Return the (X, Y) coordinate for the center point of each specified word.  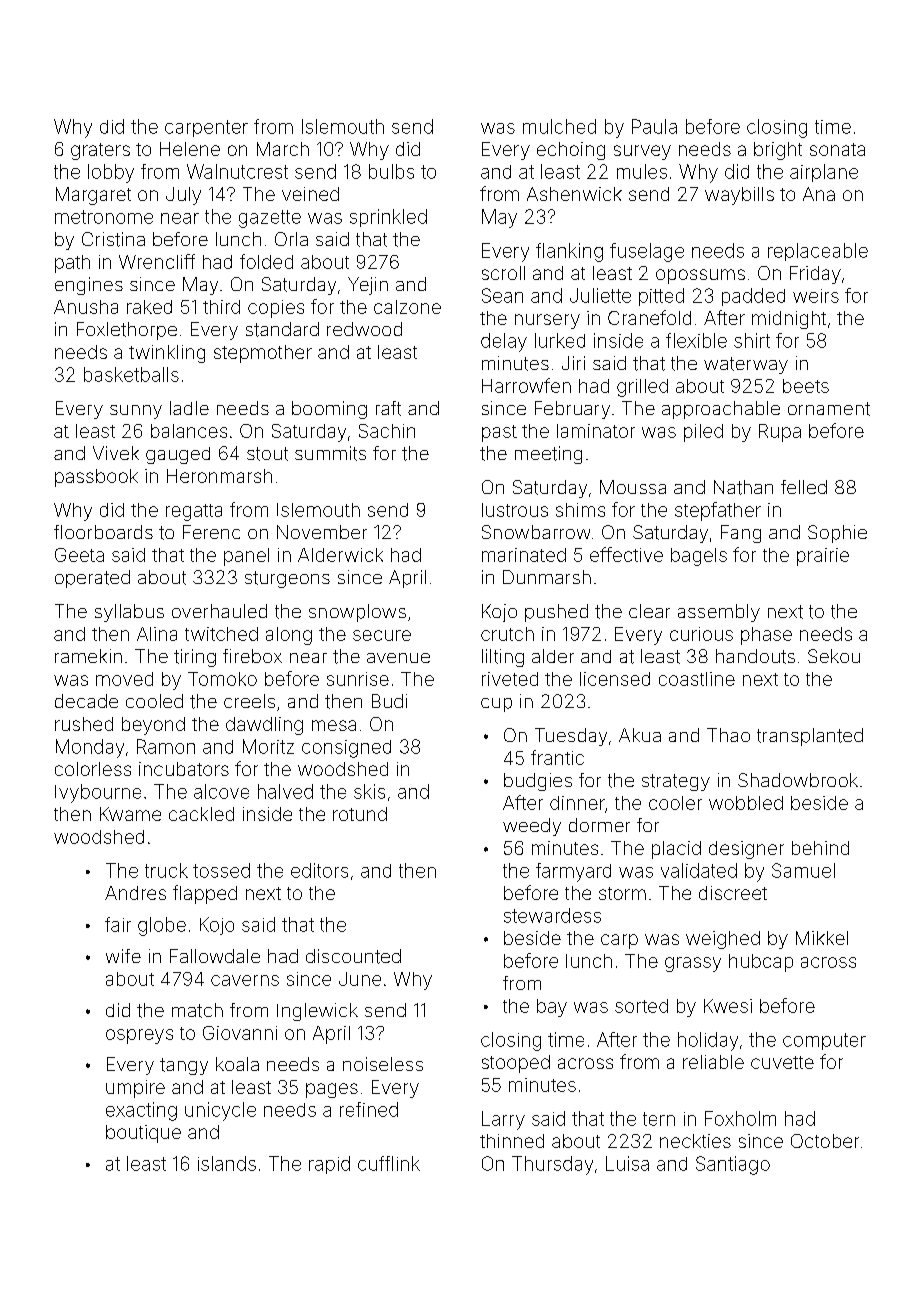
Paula (654, 126)
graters (100, 151)
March (283, 149)
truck (166, 870)
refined (369, 1109)
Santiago (733, 1165)
